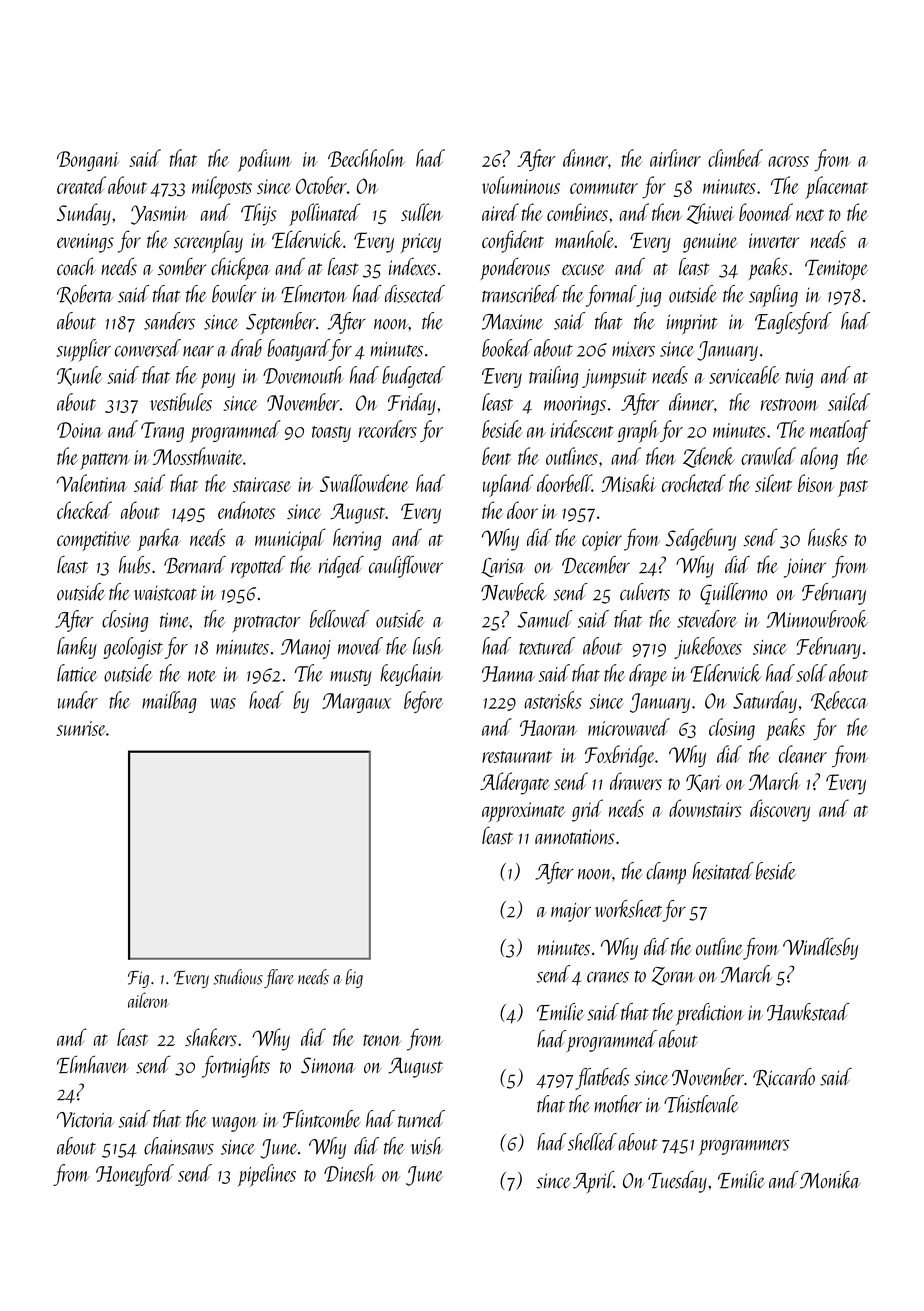 The width and height of the screenshot is (924, 1311). Describe the element at coordinates (523, 812) in the screenshot. I see `approximate` at that location.
